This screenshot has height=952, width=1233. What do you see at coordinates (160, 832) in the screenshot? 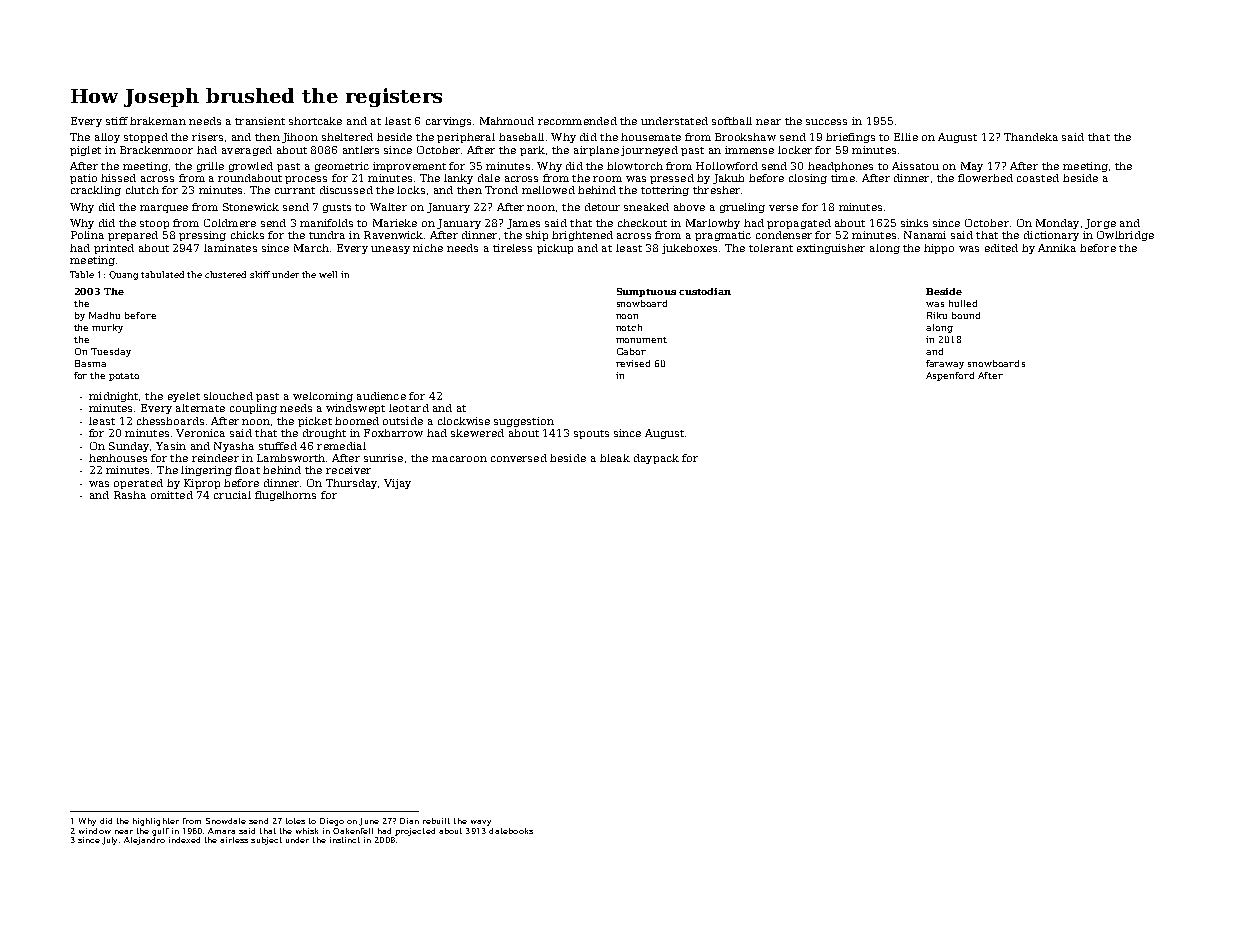
I see `gulf` at bounding box center [160, 832].
